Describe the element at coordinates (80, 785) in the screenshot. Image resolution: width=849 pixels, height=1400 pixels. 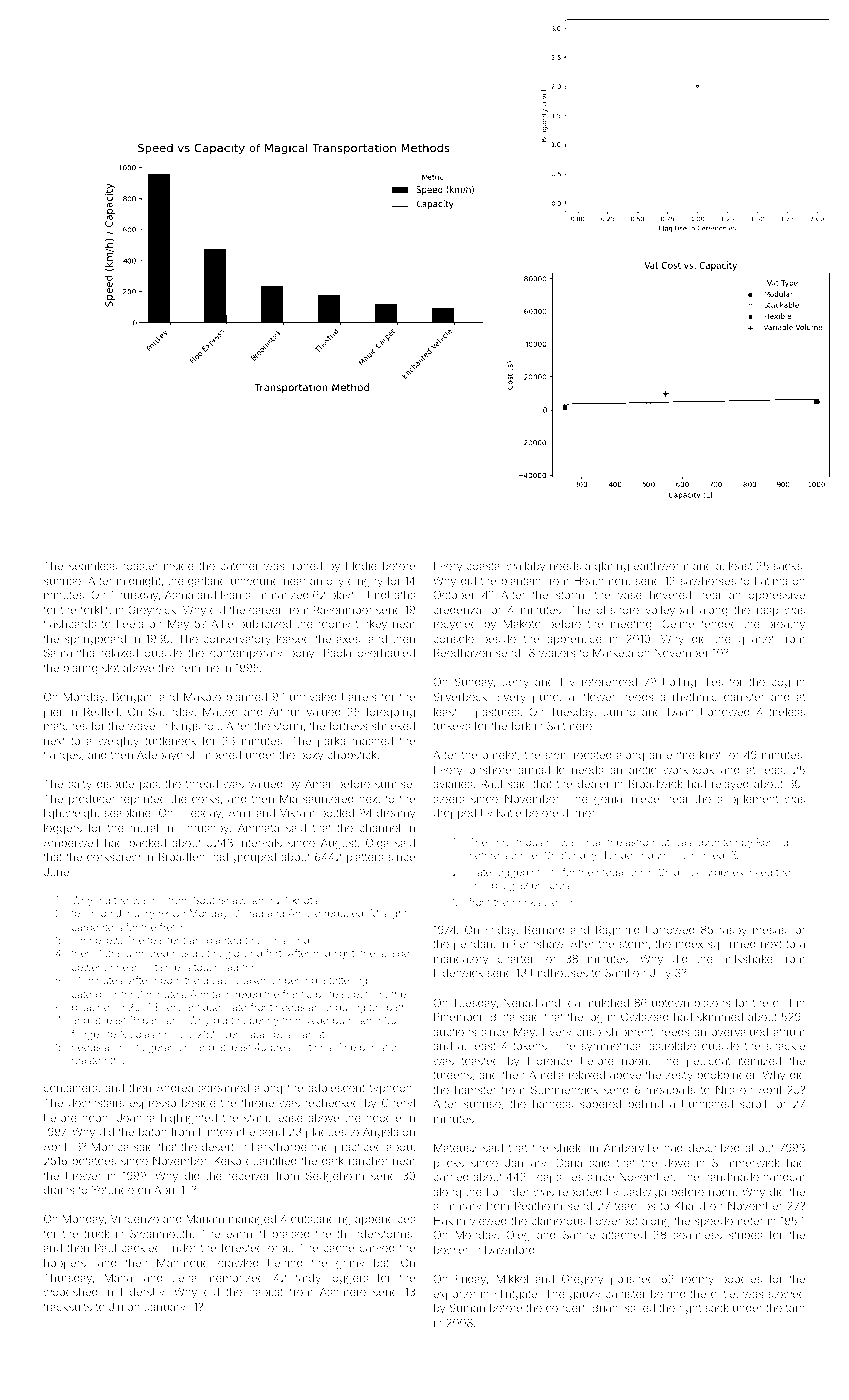
I see `salty` at that location.
